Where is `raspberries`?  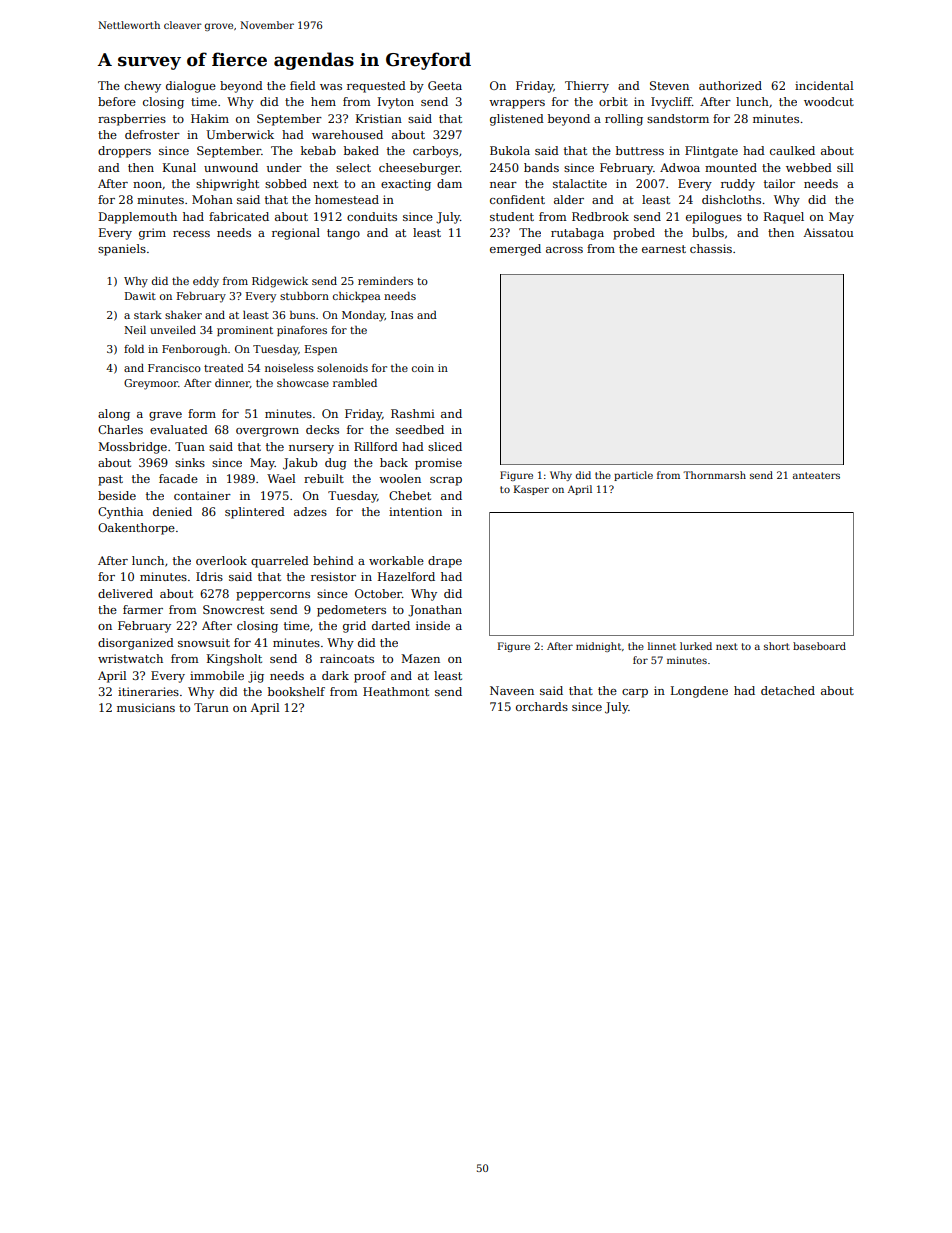 raspberries is located at coordinates (132, 120).
